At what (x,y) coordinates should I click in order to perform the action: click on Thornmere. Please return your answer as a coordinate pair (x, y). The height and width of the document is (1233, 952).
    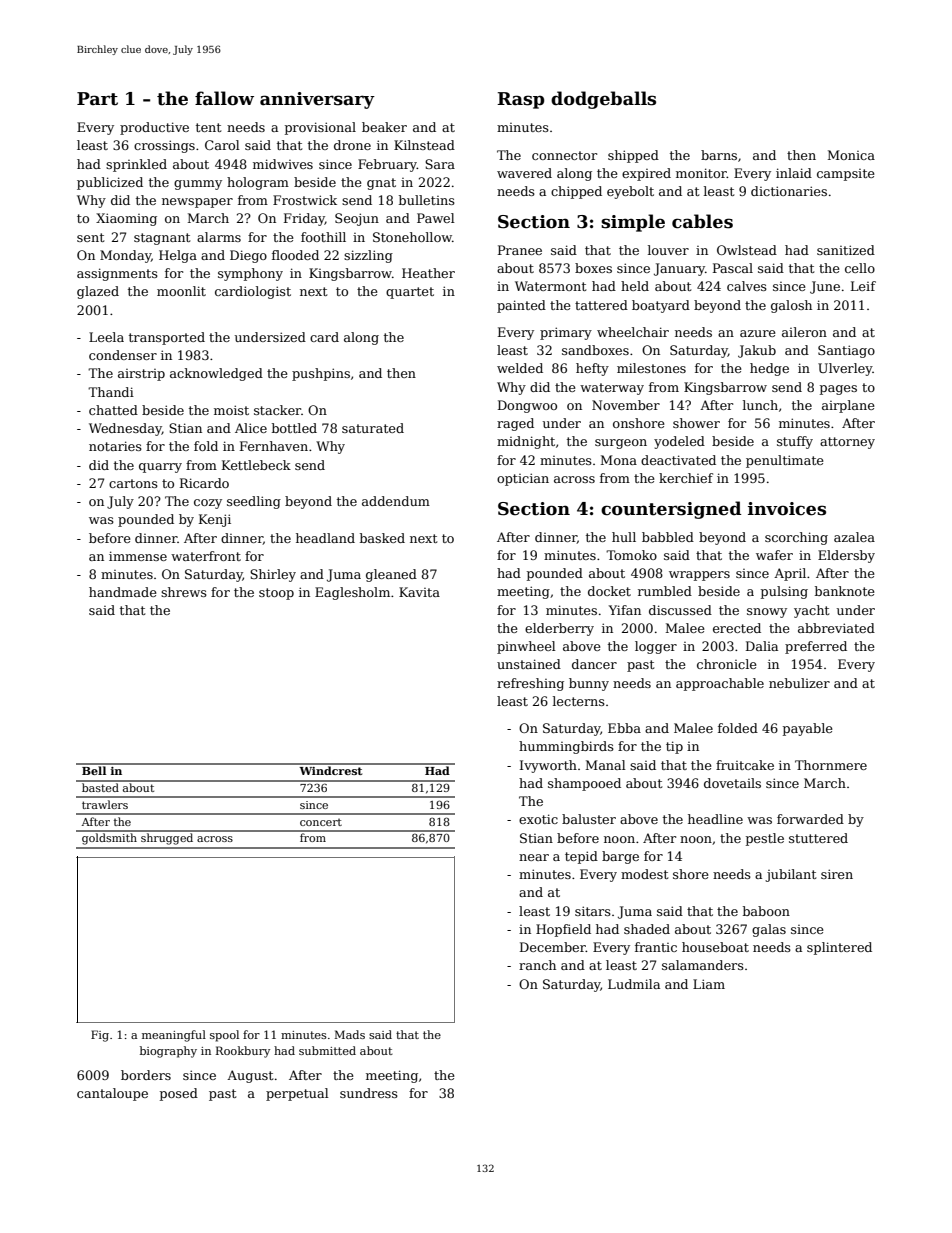
    Looking at the image, I should click on (831, 765).
